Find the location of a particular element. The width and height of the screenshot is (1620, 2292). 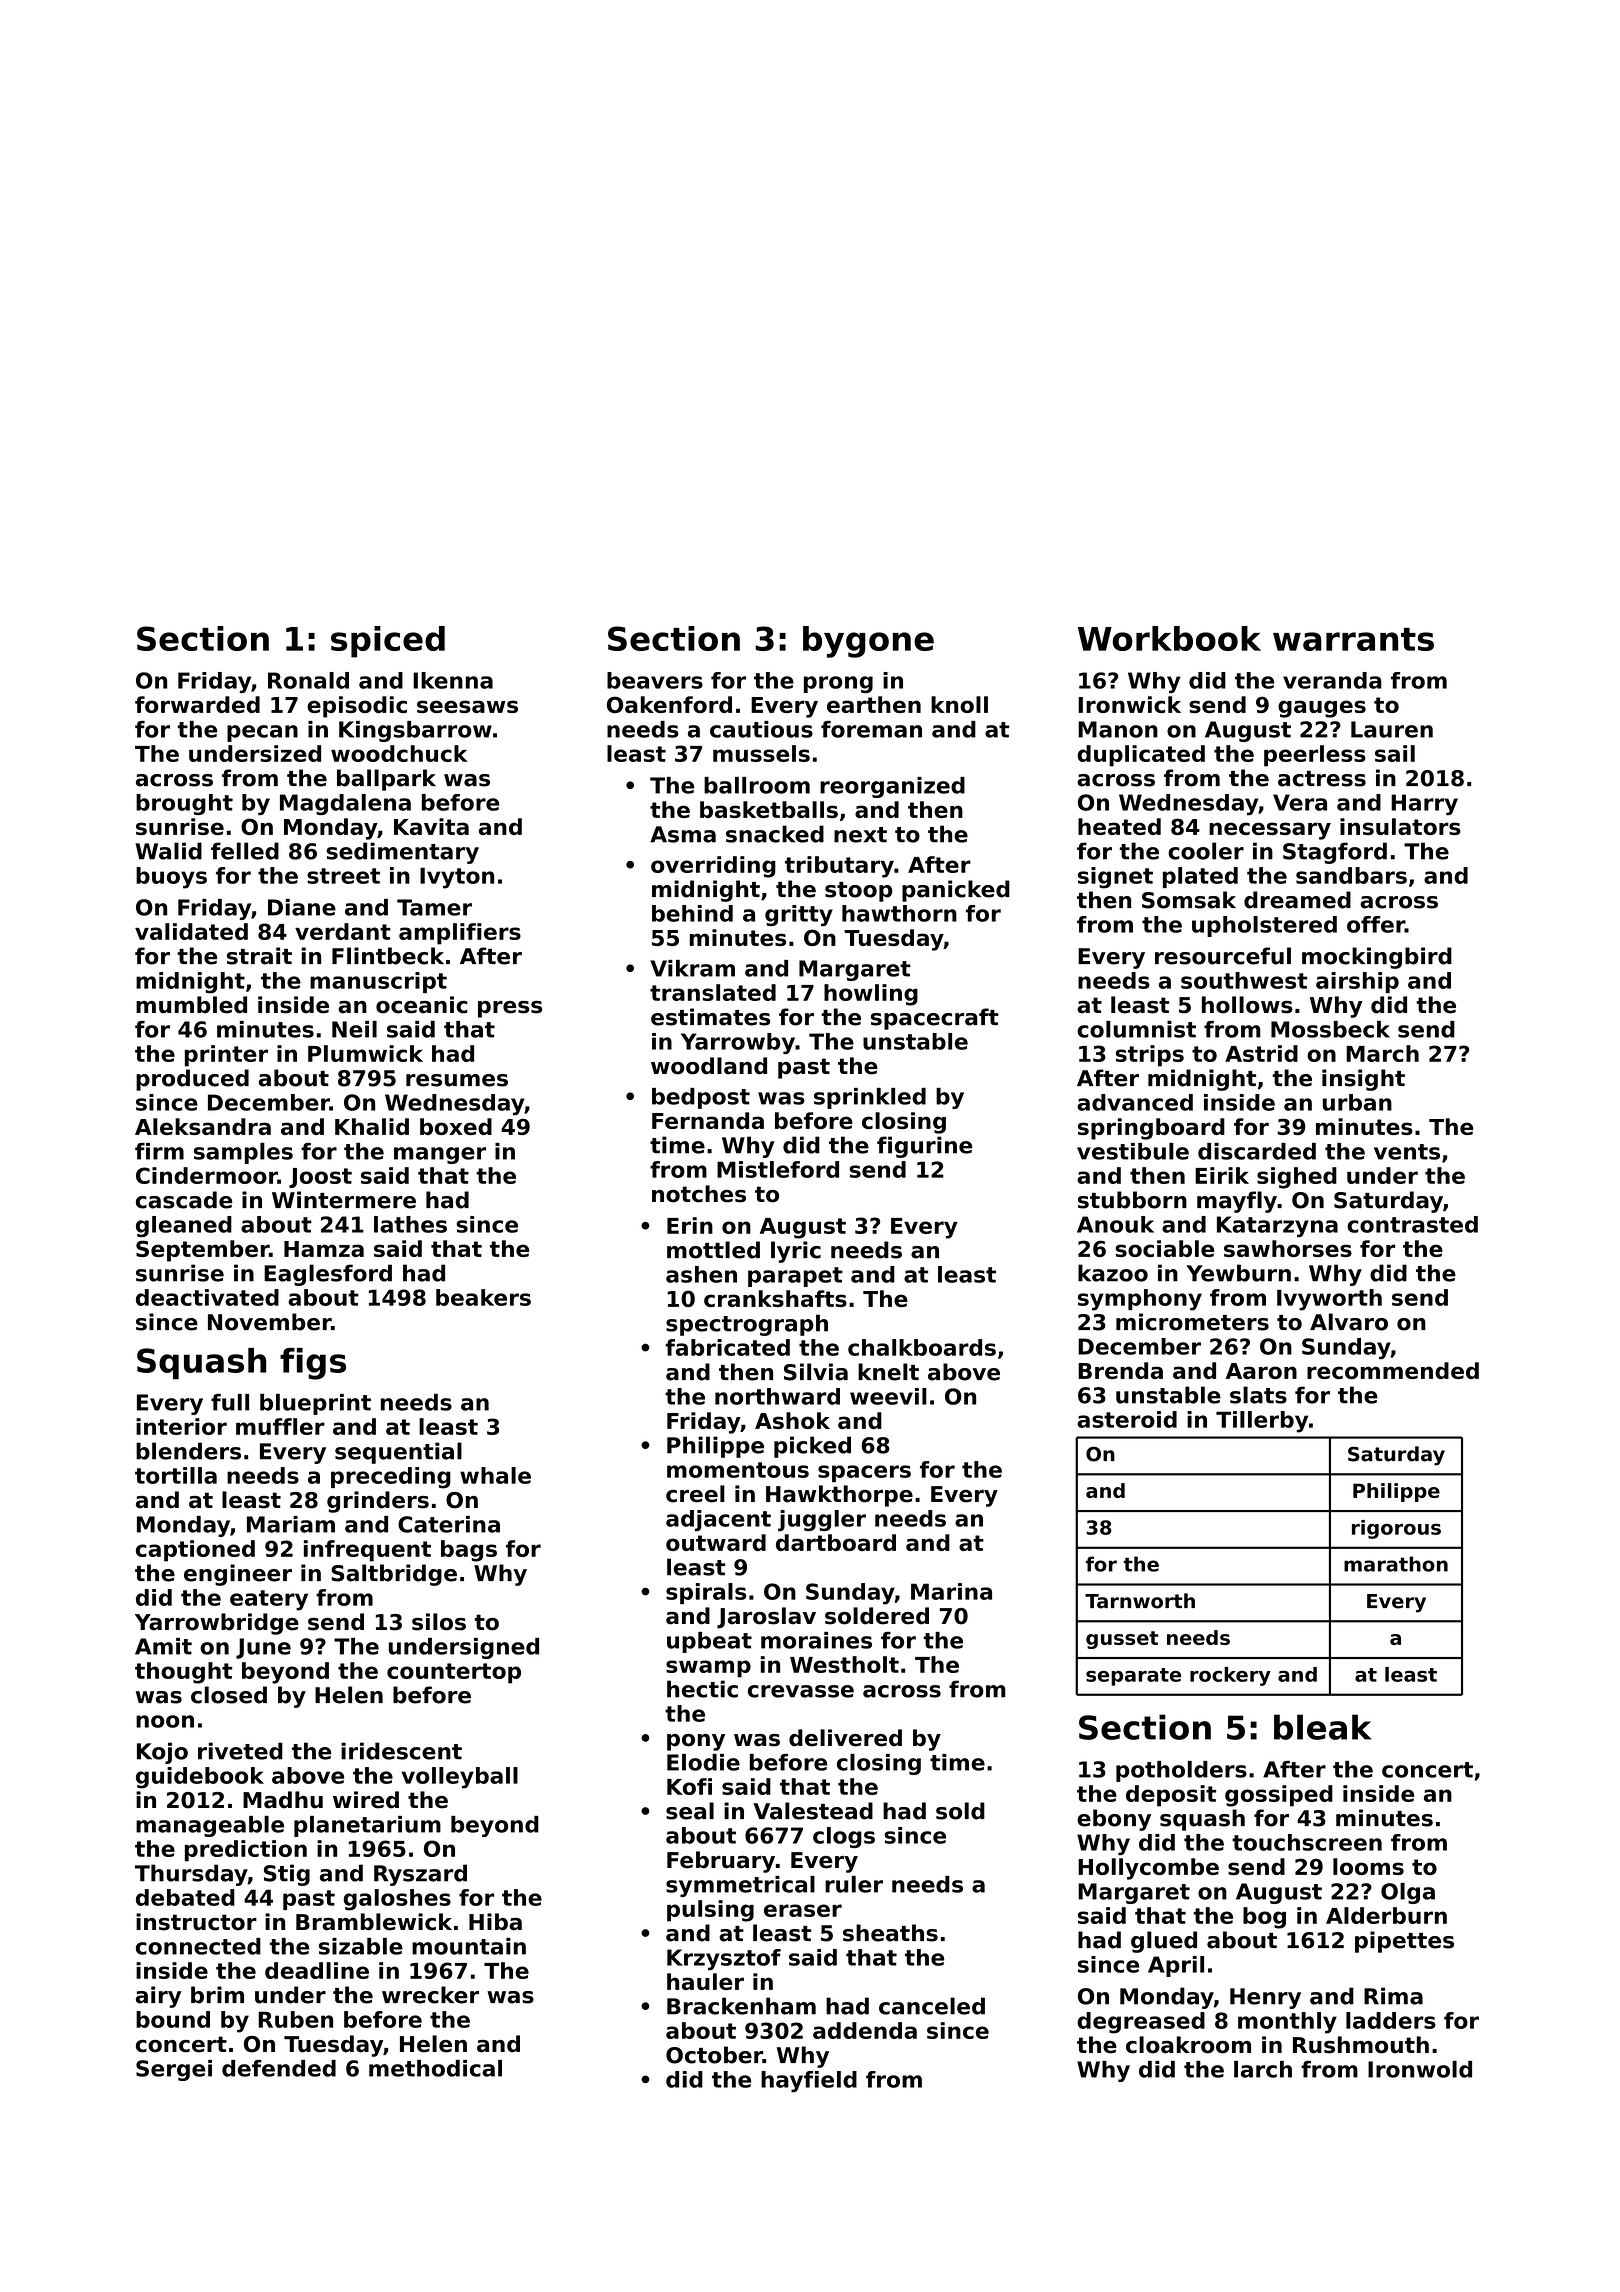

June is located at coordinates (263, 1648).
